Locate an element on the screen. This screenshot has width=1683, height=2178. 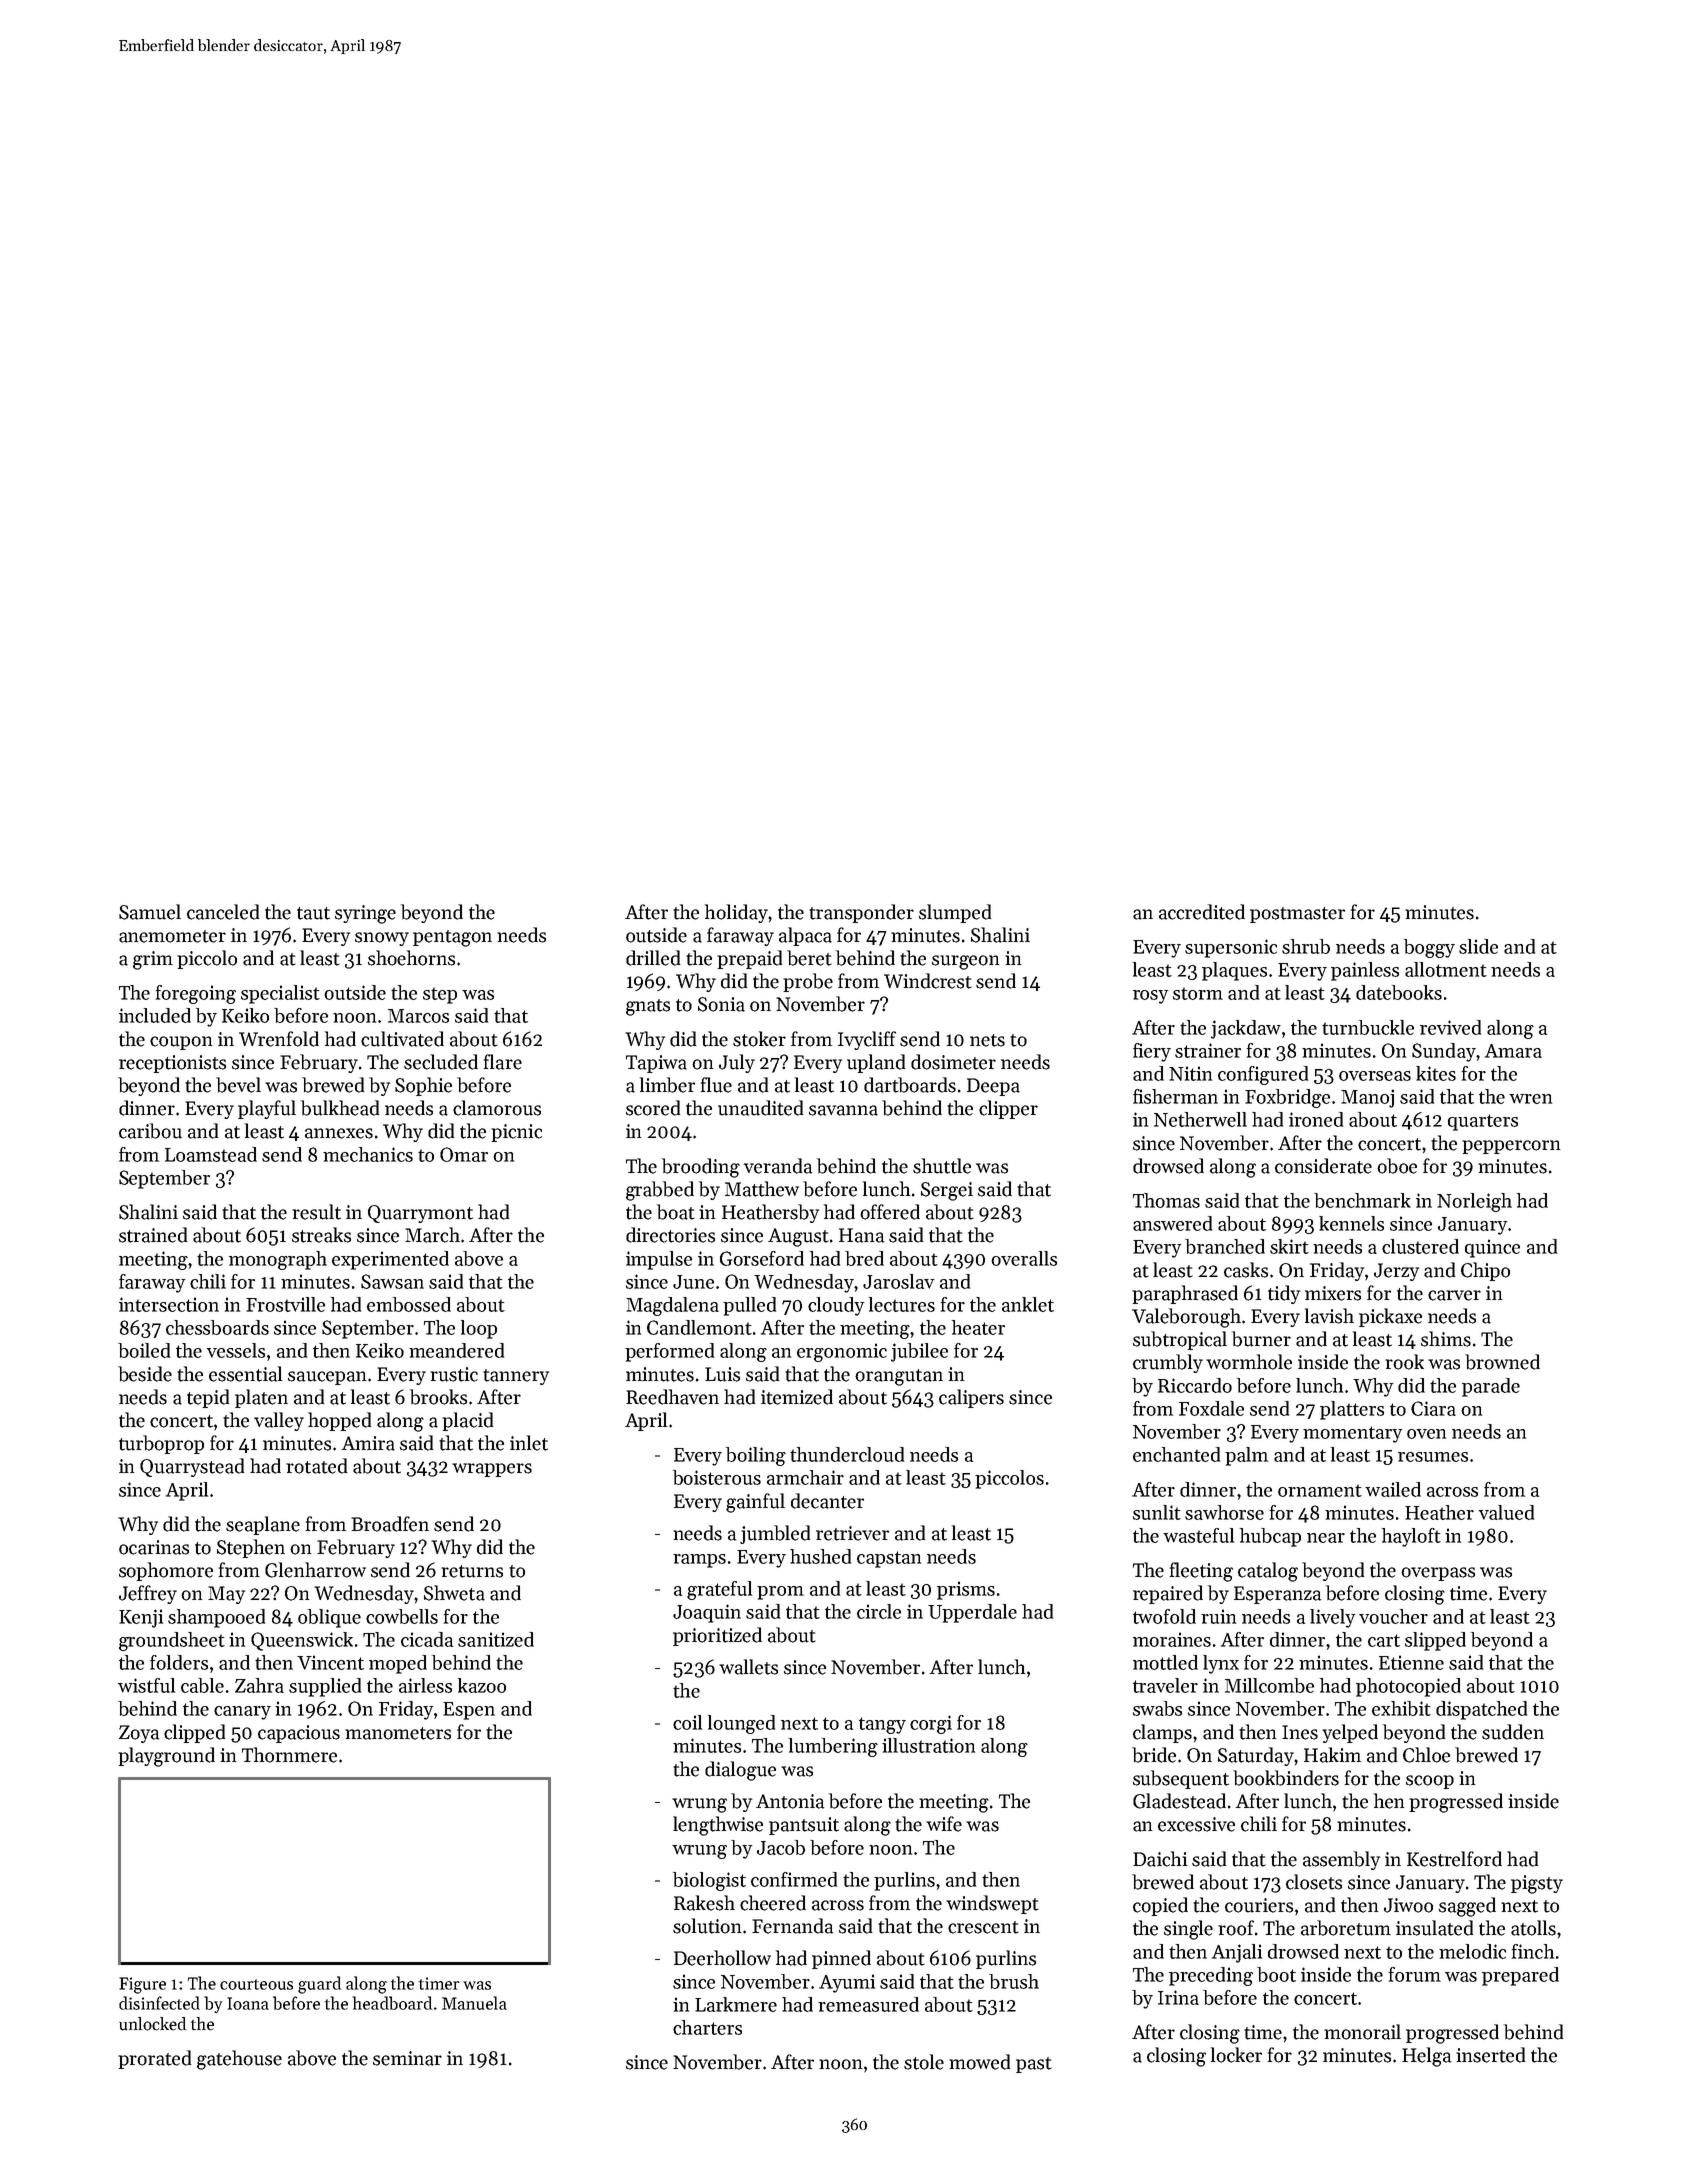
foregoing is located at coordinates (196, 994).
